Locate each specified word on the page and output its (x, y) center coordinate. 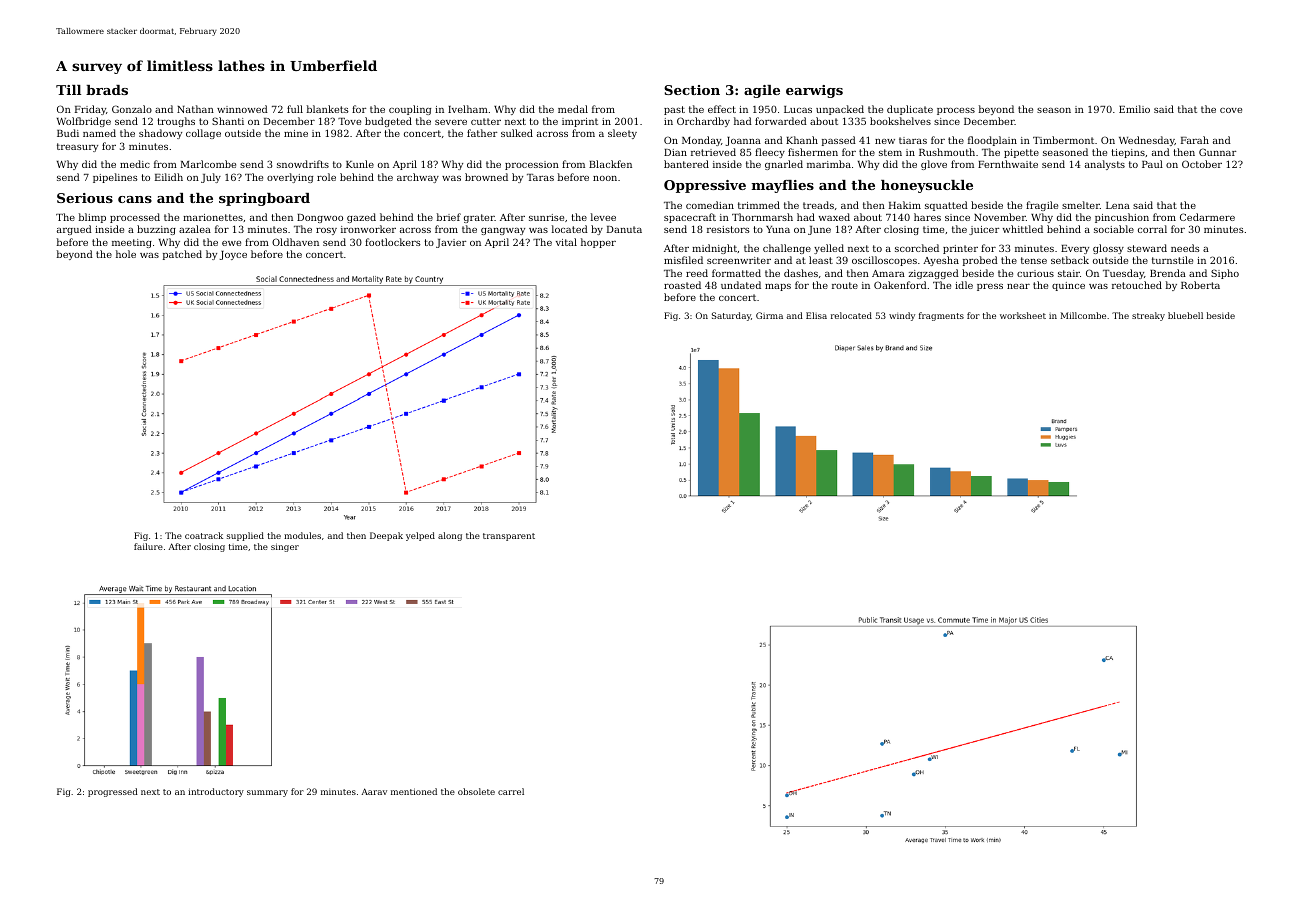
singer (285, 547)
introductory (216, 792)
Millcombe (1083, 315)
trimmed (759, 205)
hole (126, 254)
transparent (509, 537)
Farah (1195, 140)
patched (182, 255)
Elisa (816, 315)
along (450, 536)
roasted (682, 285)
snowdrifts (303, 164)
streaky (1148, 316)
